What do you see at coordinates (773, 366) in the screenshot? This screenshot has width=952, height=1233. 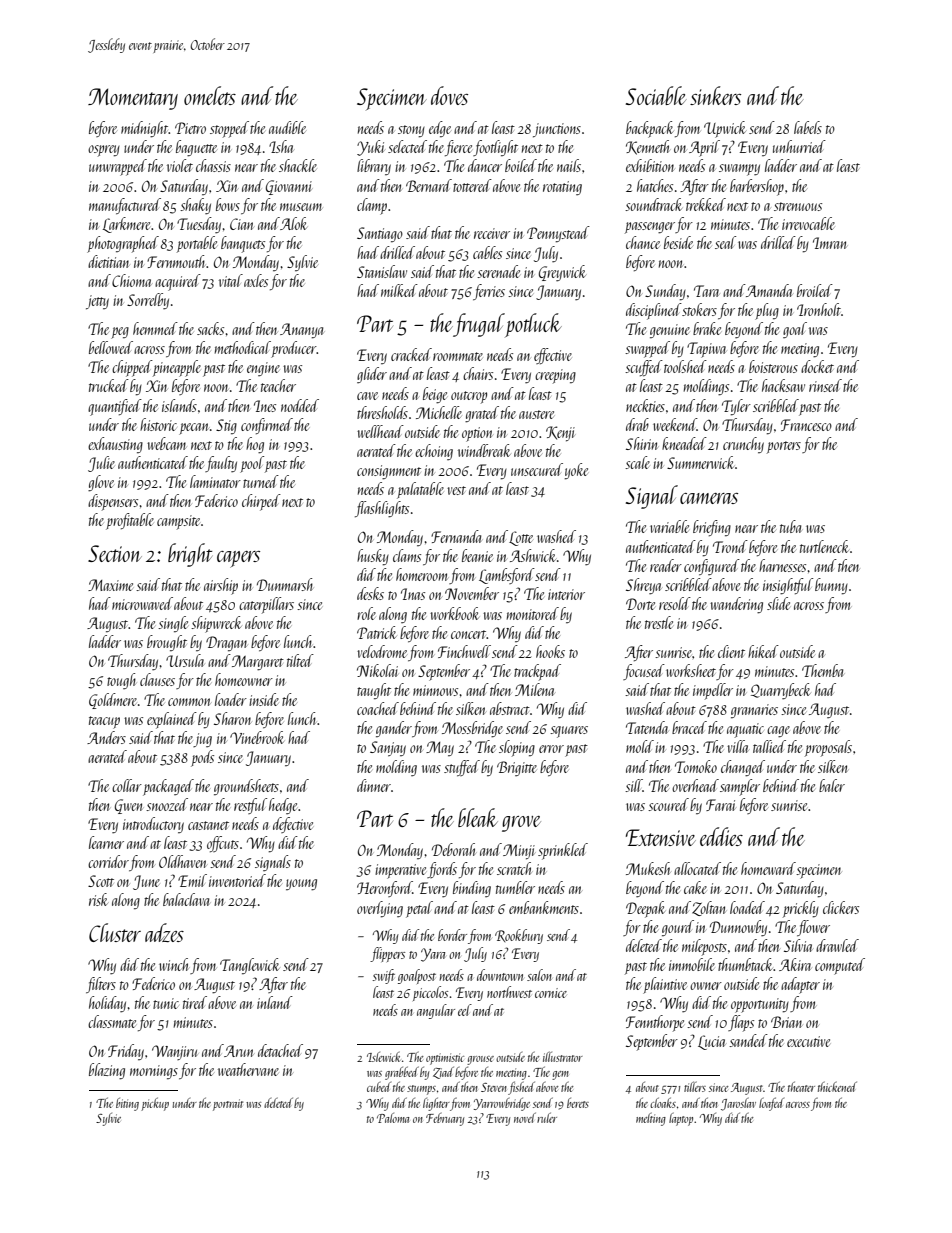 I see `boisterous` at bounding box center [773, 366].
